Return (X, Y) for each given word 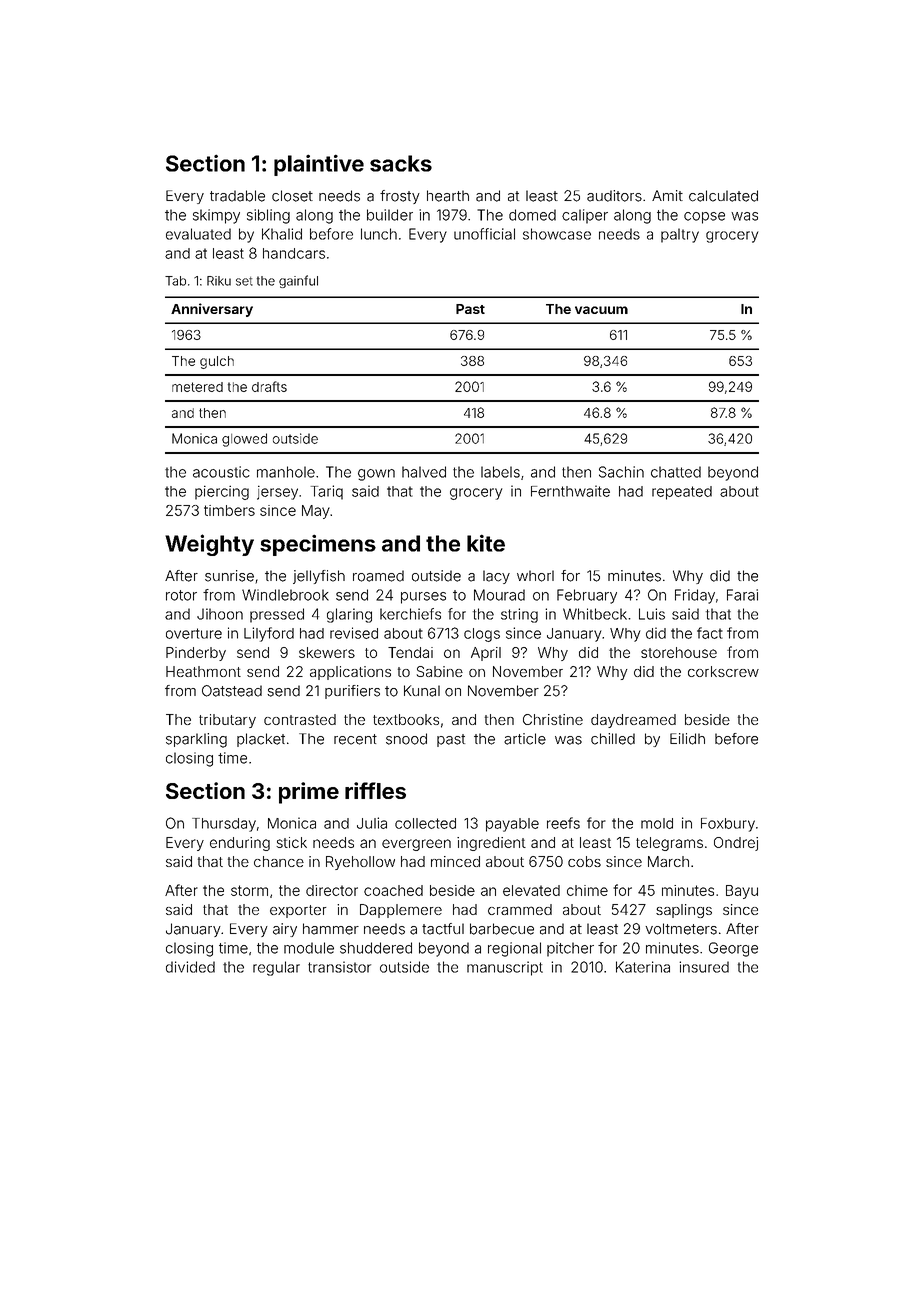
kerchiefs (410, 614)
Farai (742, 595)
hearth (448, 196)
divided (190, 967)
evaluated (198, 234)
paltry (680, 235)
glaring (349, 615)
